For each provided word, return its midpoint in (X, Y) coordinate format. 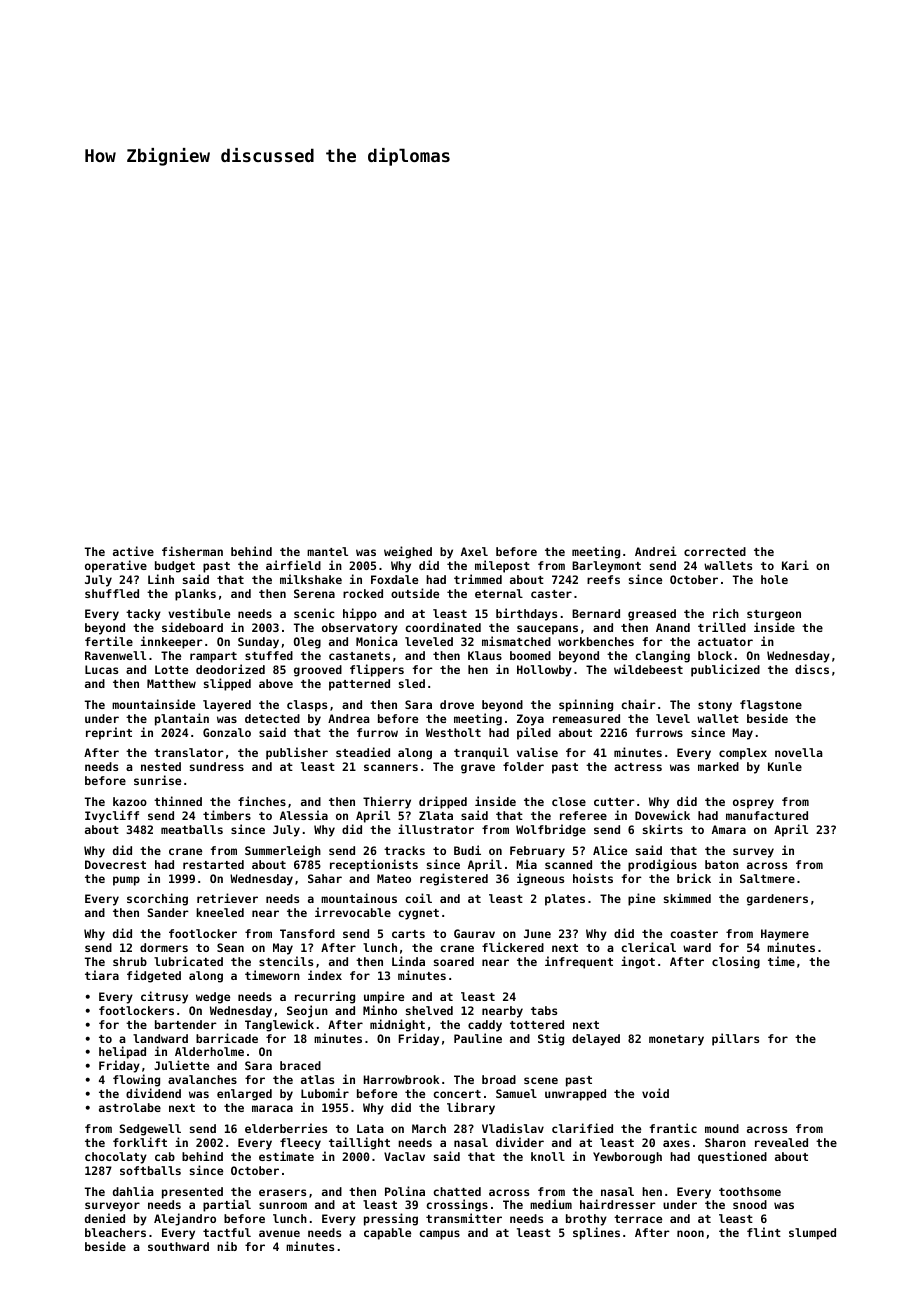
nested (161, 766)
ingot (638, 962)
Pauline (478, 1038)
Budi (467, 850)
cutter (614, 802)
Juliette (181, 1065)
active (133, 551)
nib (227, 1246)
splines (596, 1233)
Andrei (656, 551)
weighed (408, 552)
